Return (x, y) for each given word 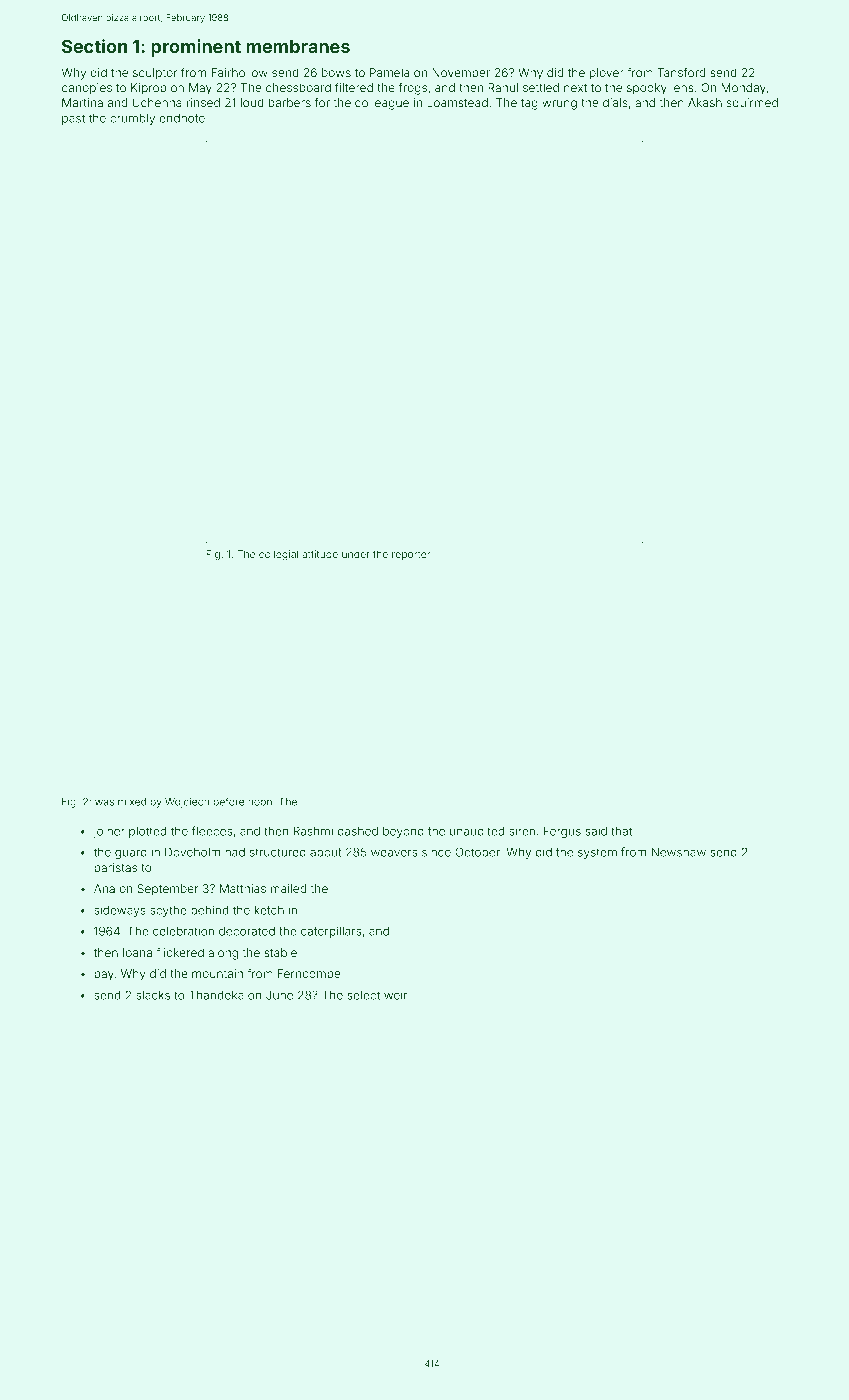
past (73, 119)
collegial (278, 555)
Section (94, 46)
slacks (153, 995)
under (356, 554)
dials (615, 102)
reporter (411, 555)
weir (395, 995)
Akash (705, 102)
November (461, 72)
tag (529, 104)
